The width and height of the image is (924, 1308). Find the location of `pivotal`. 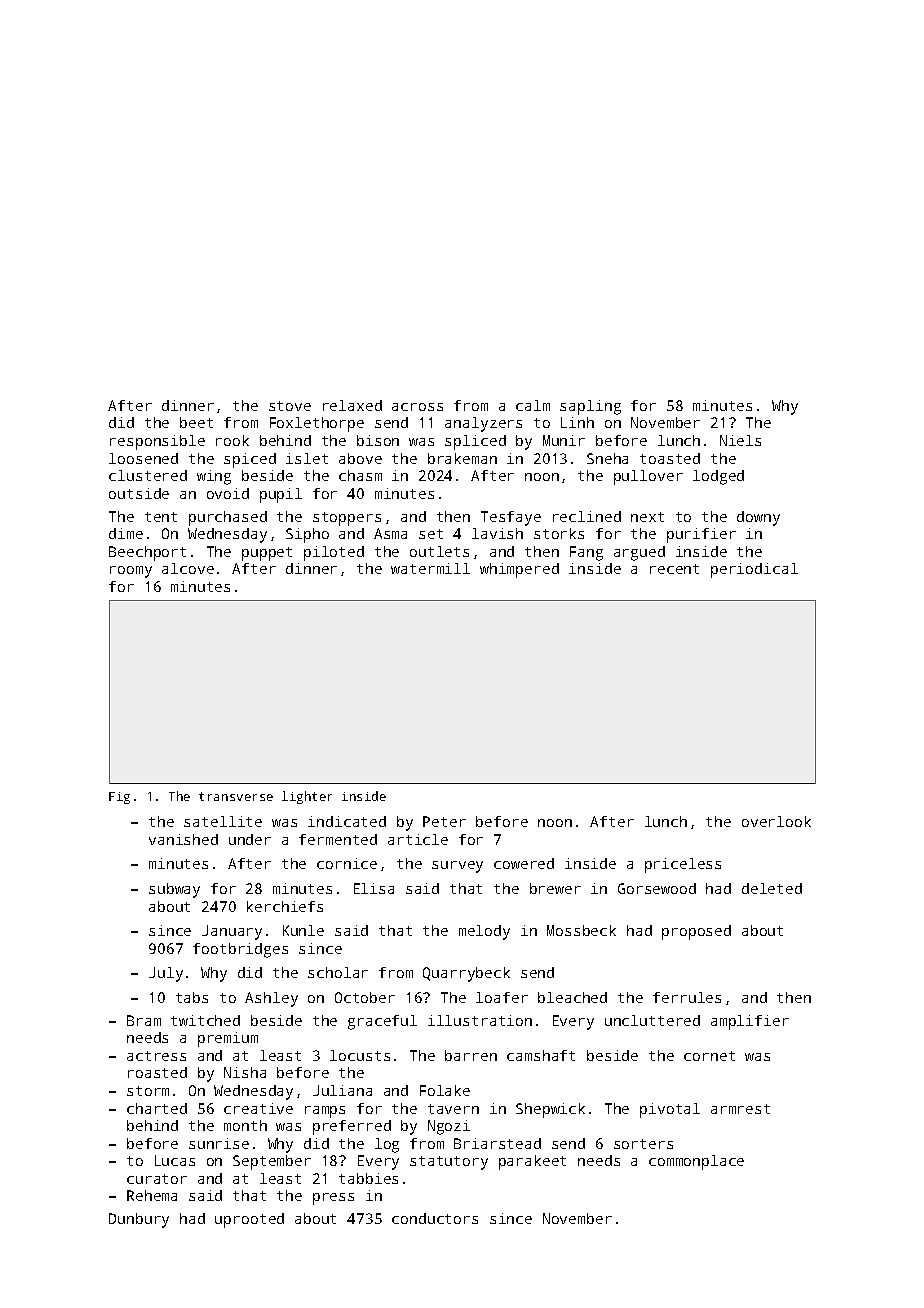

pivotal is located at coordinates (670, 1110).
